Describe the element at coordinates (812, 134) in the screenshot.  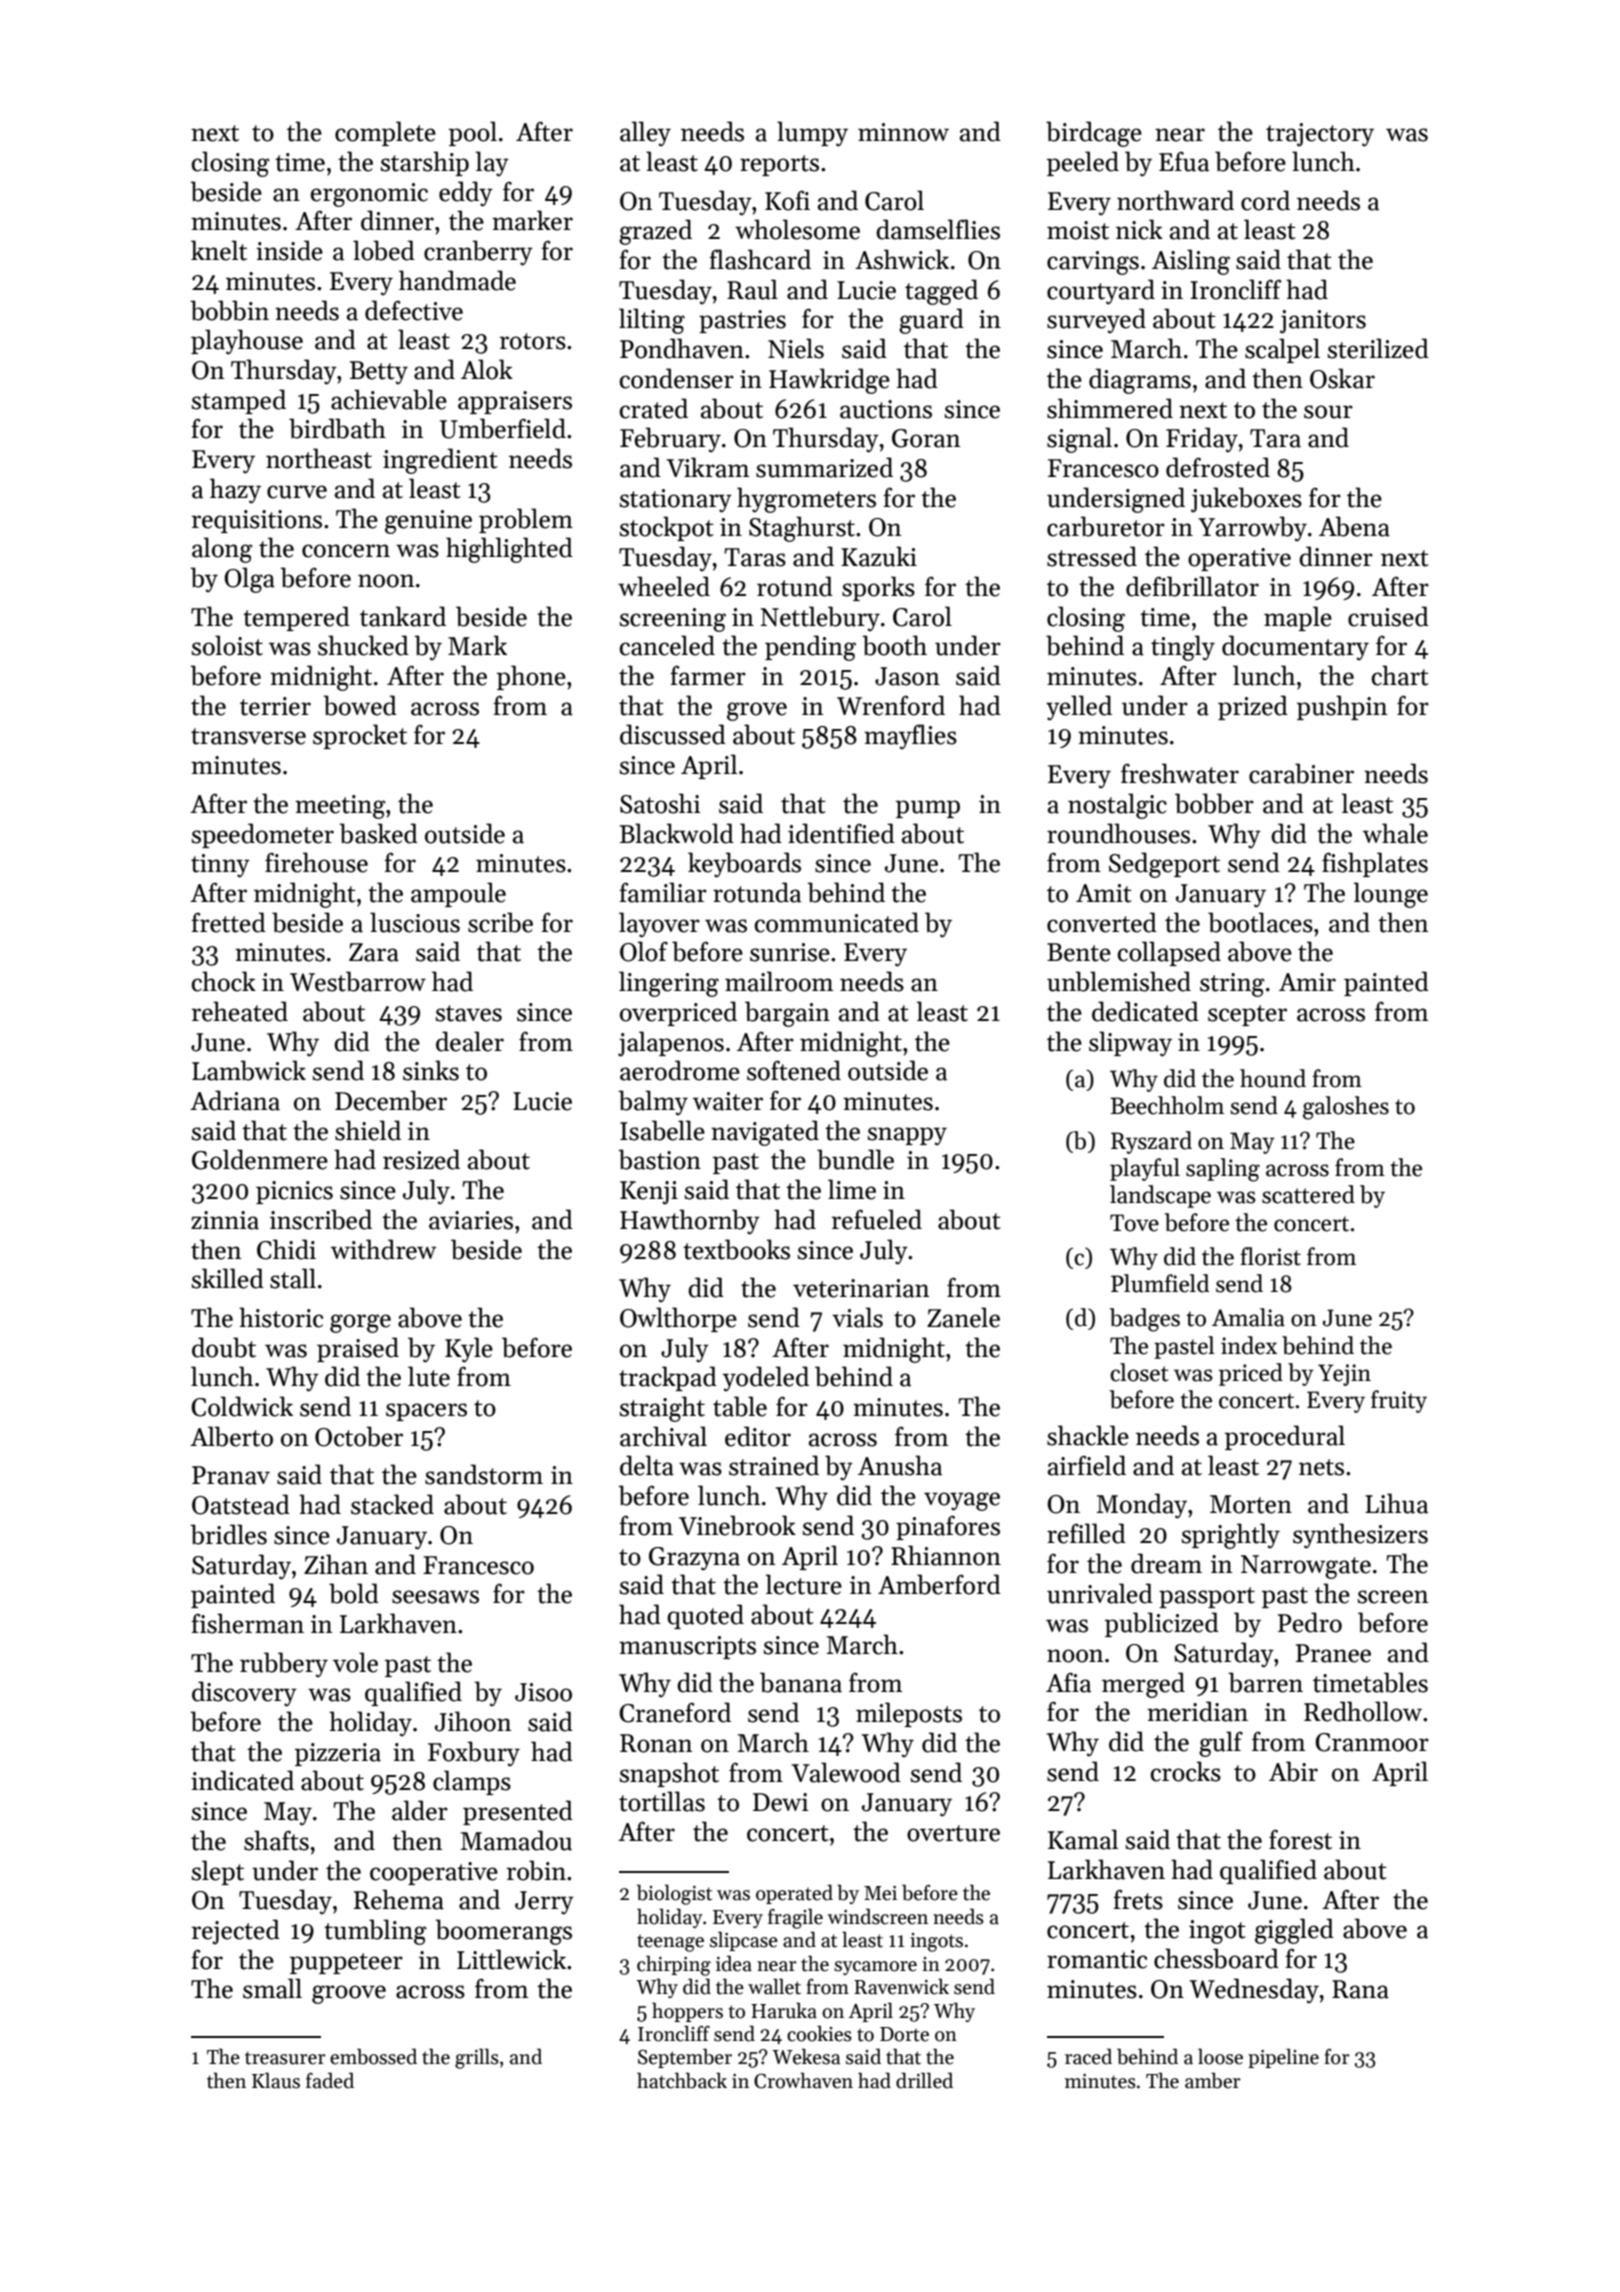
I see `lumpy` at that location.
